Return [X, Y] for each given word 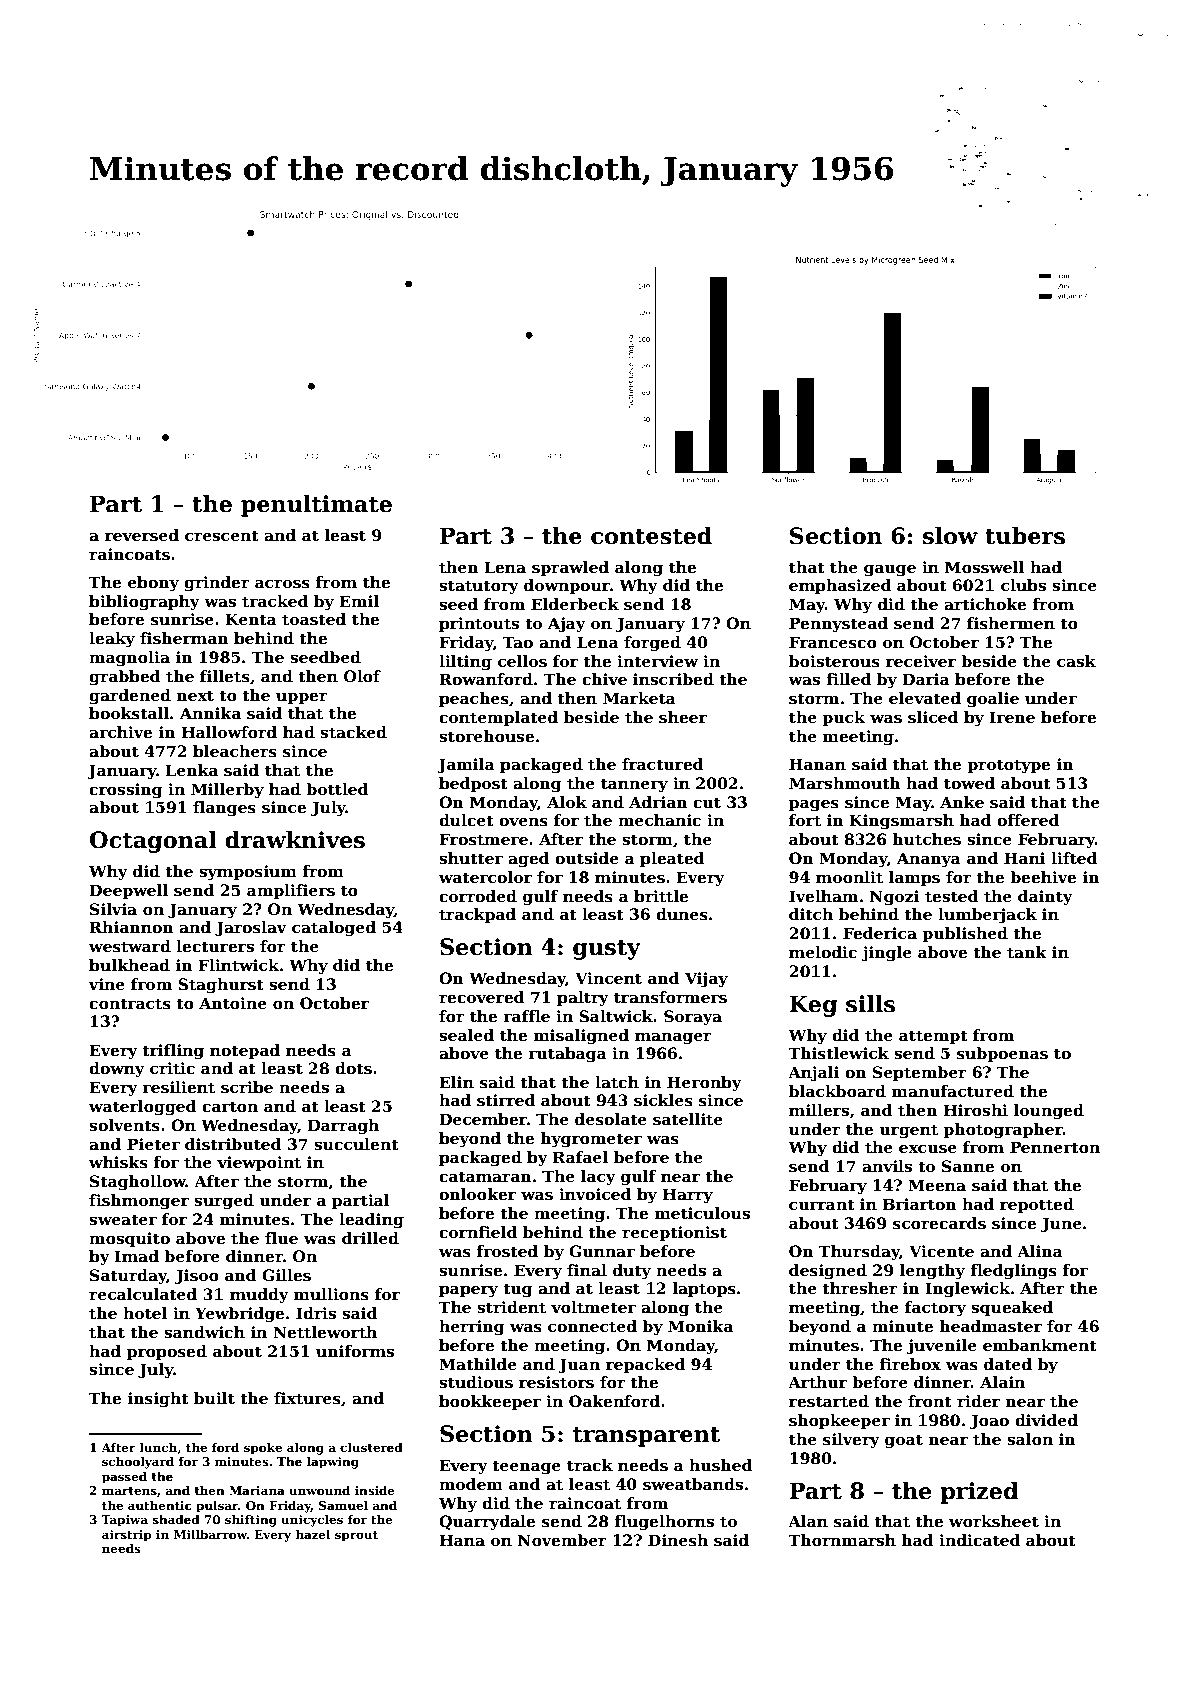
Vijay [706, 980]
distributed [233, 1144]
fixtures [307, 1398]
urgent [908, 1131]
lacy [598, 1178]
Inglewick [967, 1290]
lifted [1074, 858]
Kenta [251, 619]
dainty [1045, 898]
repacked [646, 1365]
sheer [683, 717]
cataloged [334, 929]
